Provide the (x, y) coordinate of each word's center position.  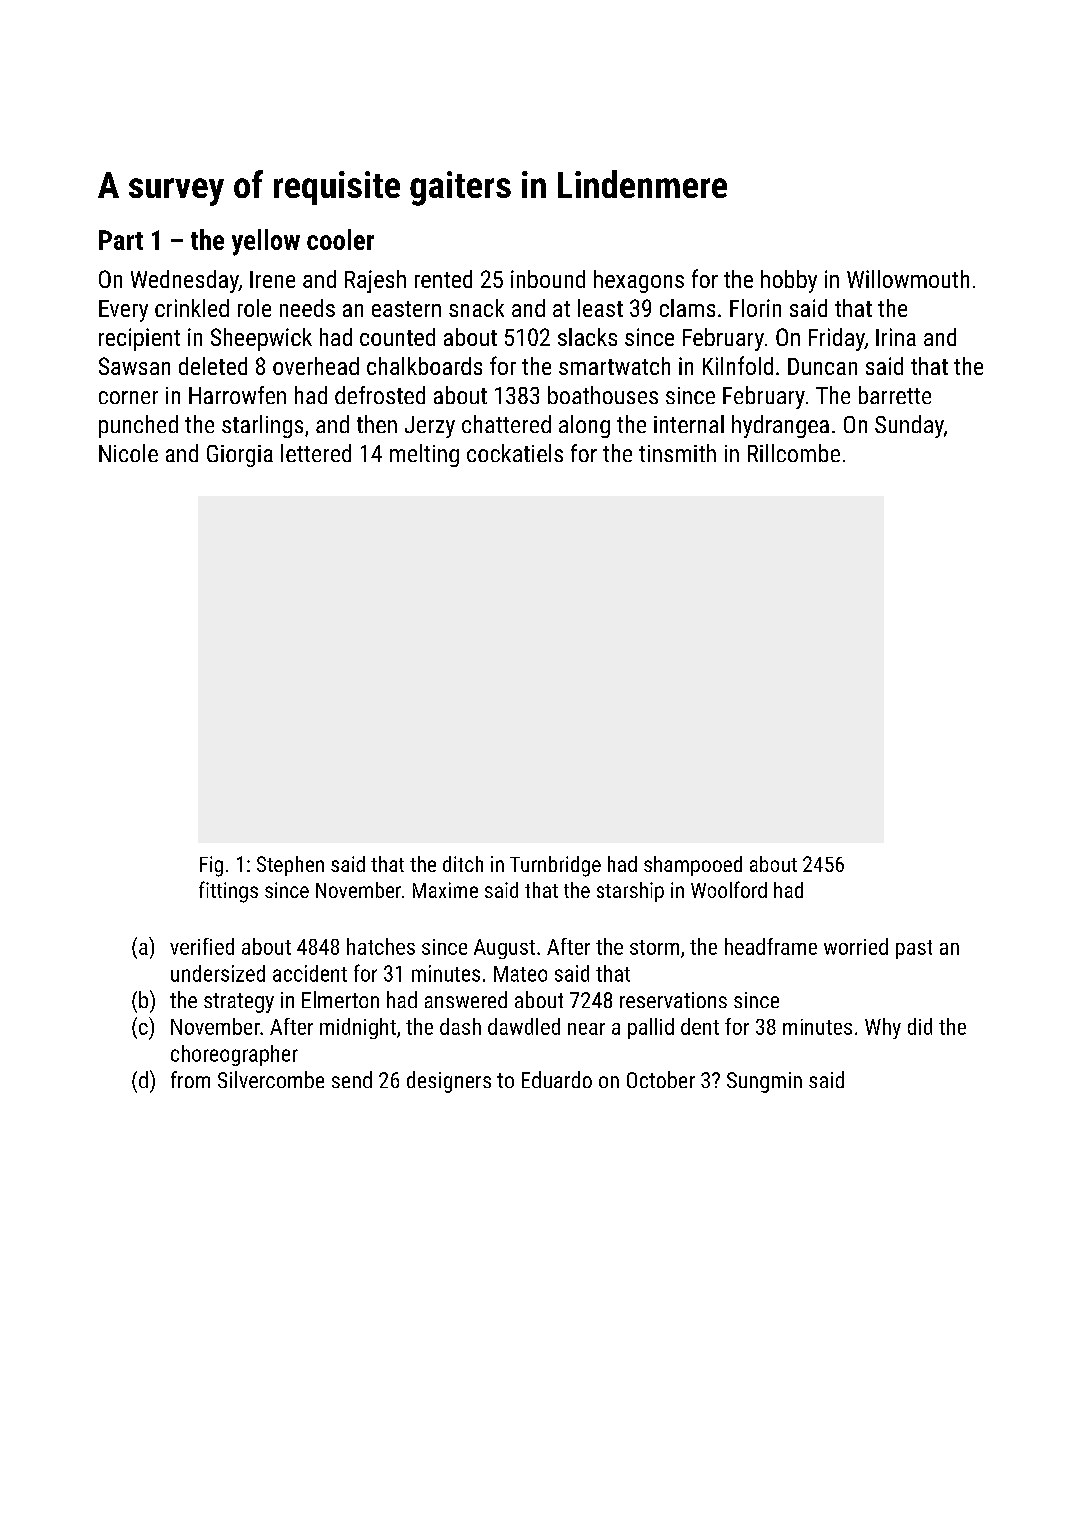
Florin (755, 308)
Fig (211, 866)
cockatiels (515, 453)
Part (121, 240)
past (914, 949)
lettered (316, 453)
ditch (463, 864)
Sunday (909, 426)
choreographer (234, 1055)
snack (476, 308)
